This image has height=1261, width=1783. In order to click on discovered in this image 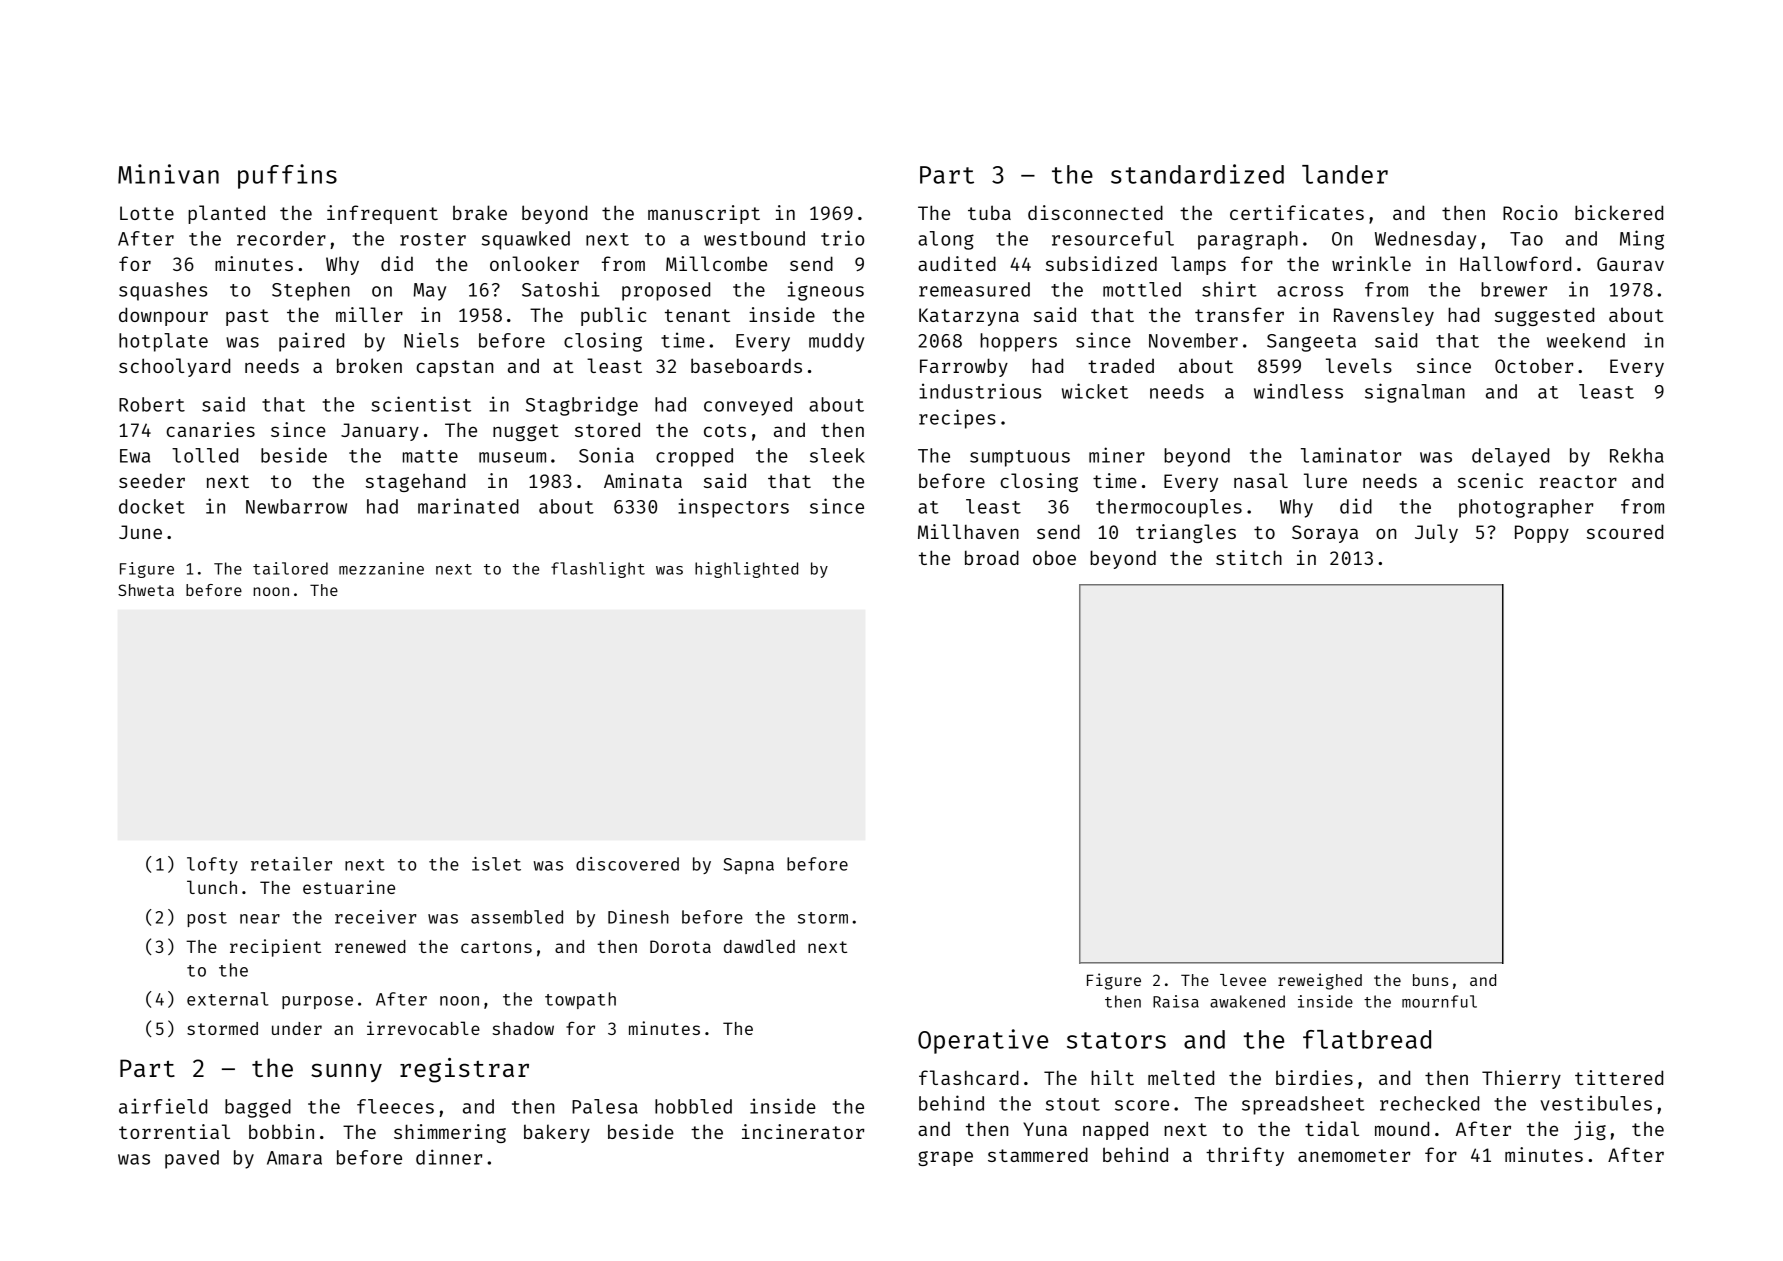, I will do `click(627, 864)`.
